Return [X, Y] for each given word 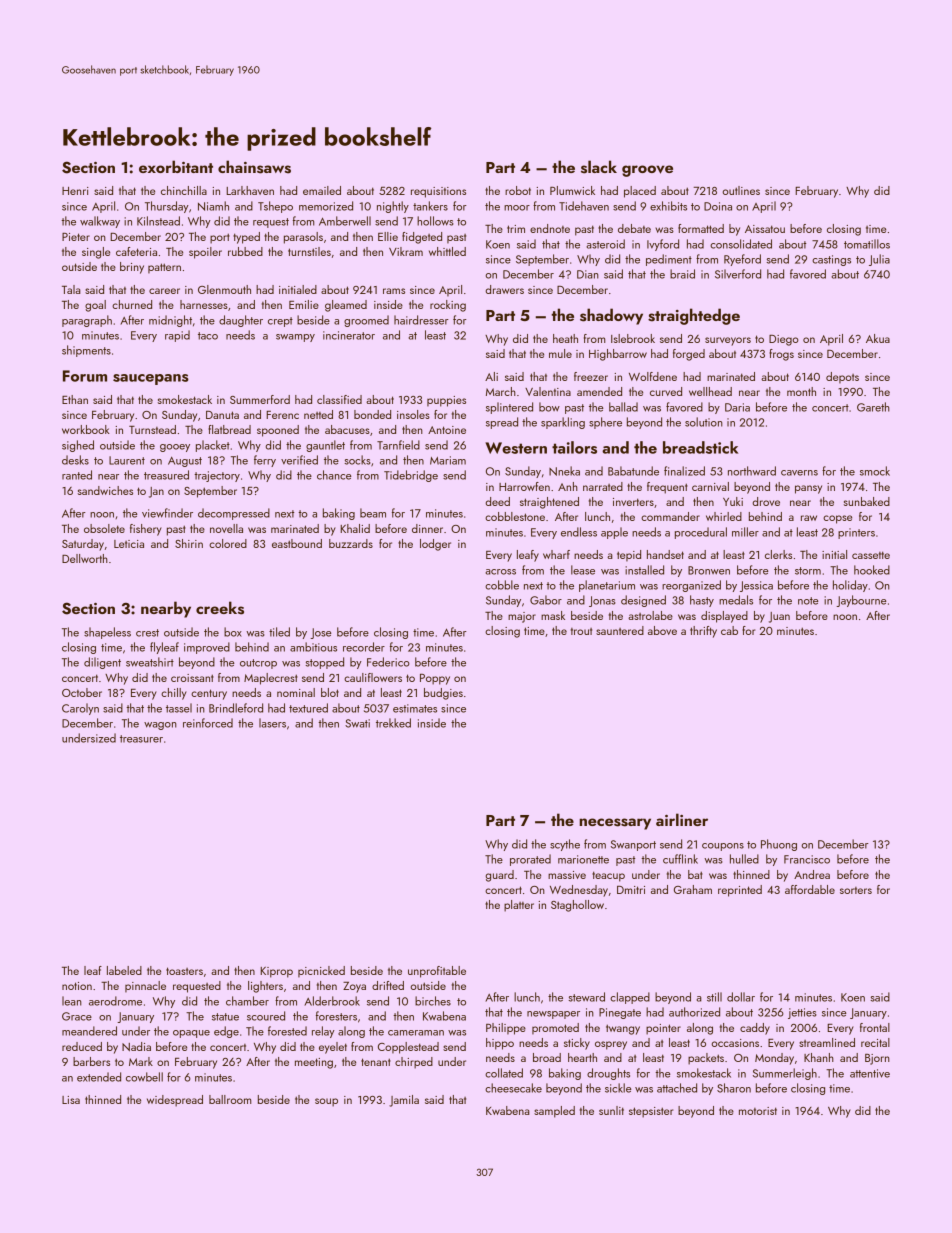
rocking [448, 306]
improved [207, 648]
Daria [737, 407]
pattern [164, 268]
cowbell [144, 1077]
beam [373, 513]
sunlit [611, 1110]
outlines [741, 190]
